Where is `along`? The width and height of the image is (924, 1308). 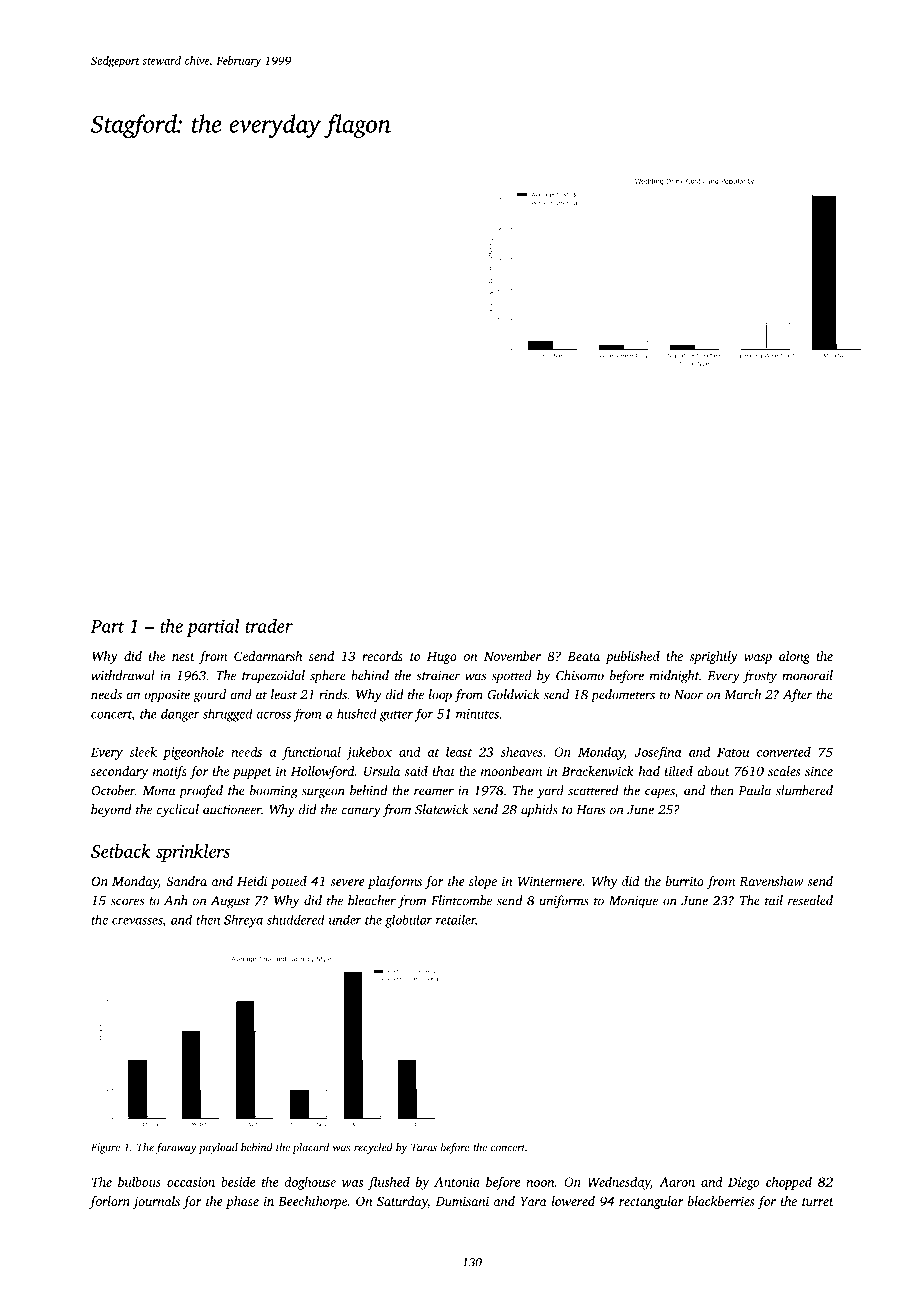
along is located at coordinates (794, 657).
